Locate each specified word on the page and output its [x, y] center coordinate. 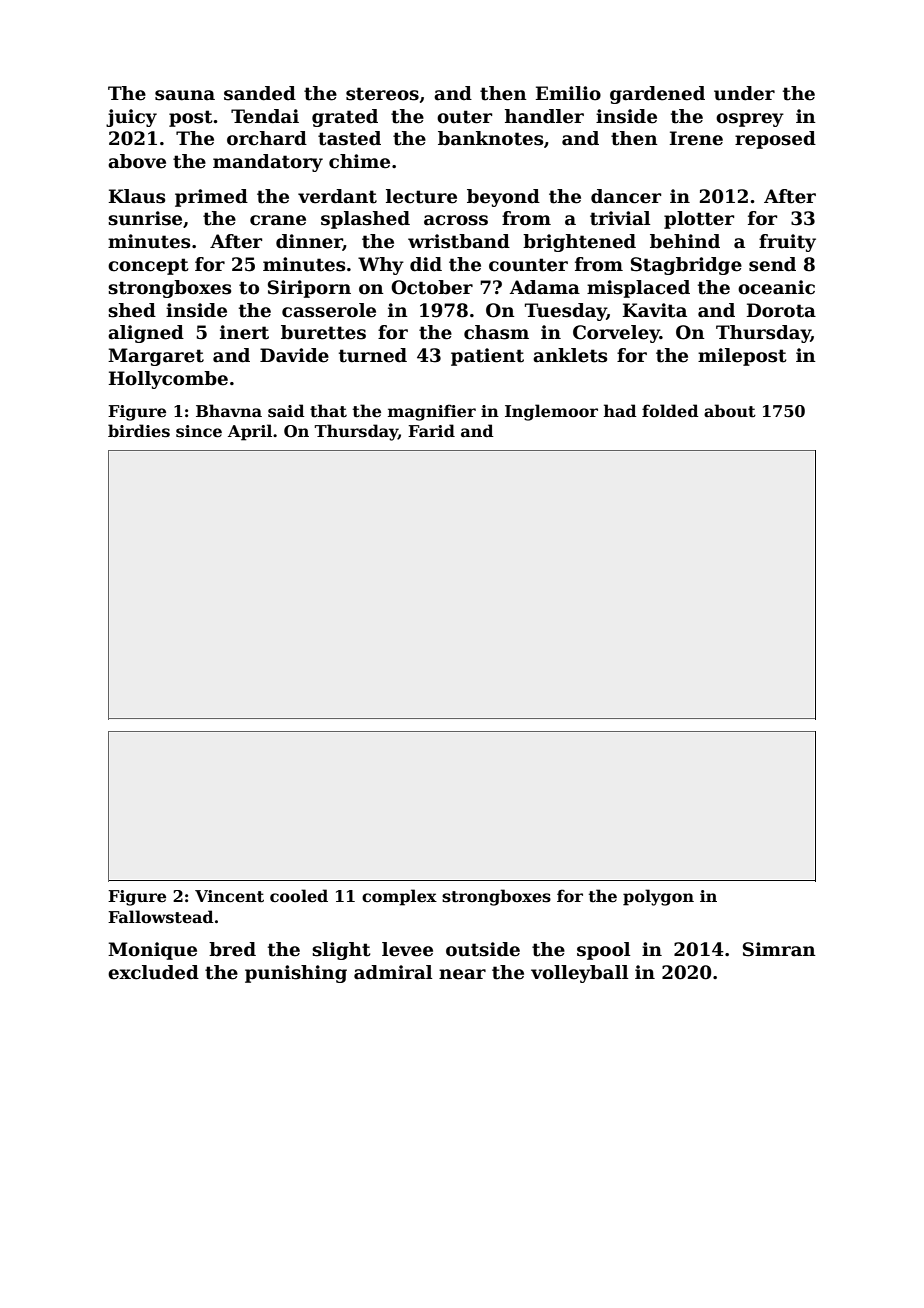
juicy [131, 118]
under [744, 93]
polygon [658, 897]
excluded [153, 972]
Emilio [568, 93]
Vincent [229, 896]
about [730, 411]
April [250, 432]
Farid [431, 430]
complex [399, 897]
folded [670, 411]
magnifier [432, 412]
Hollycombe [168, 380]
